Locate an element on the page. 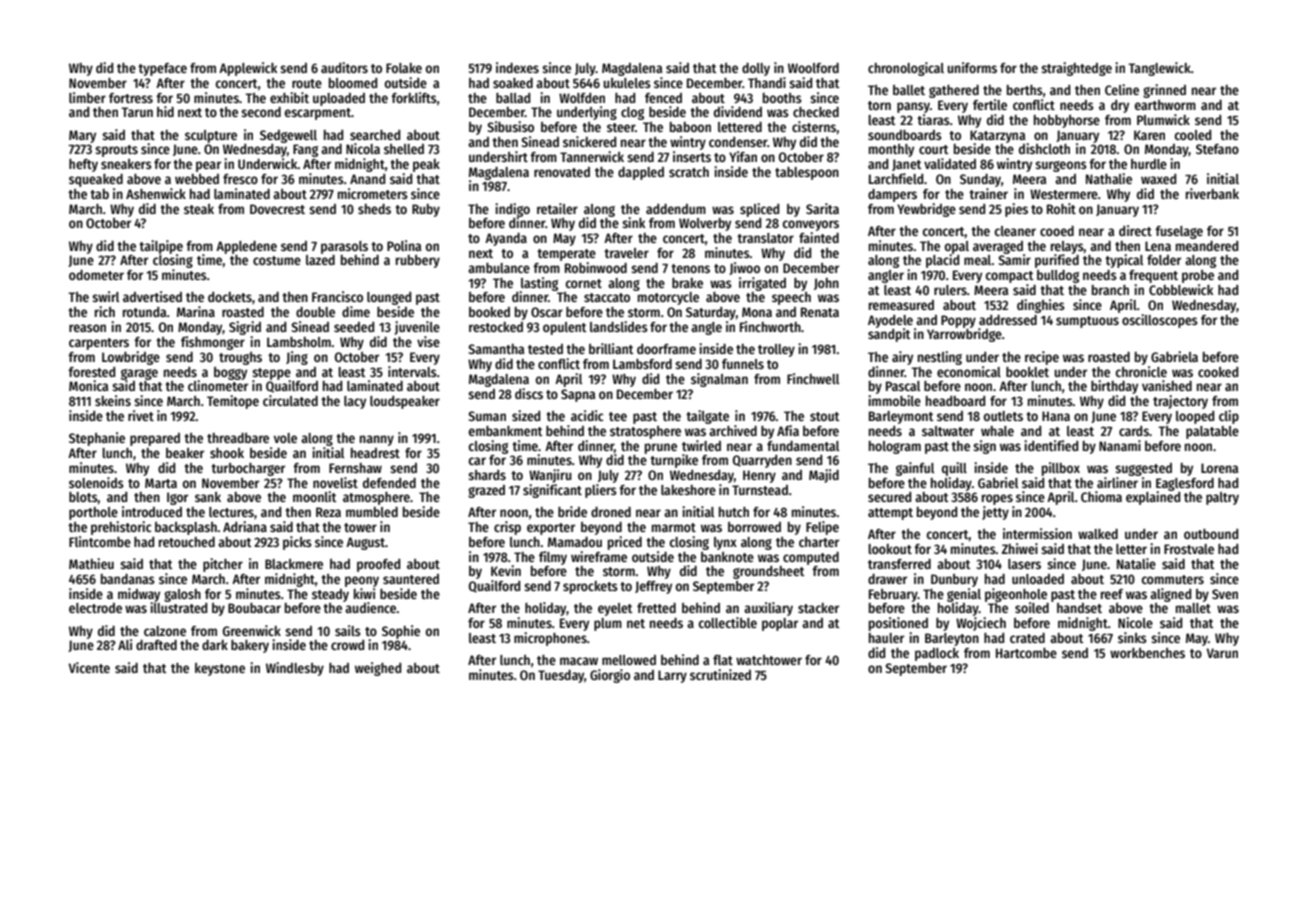  Mary is located at coordinates (82, 136).
